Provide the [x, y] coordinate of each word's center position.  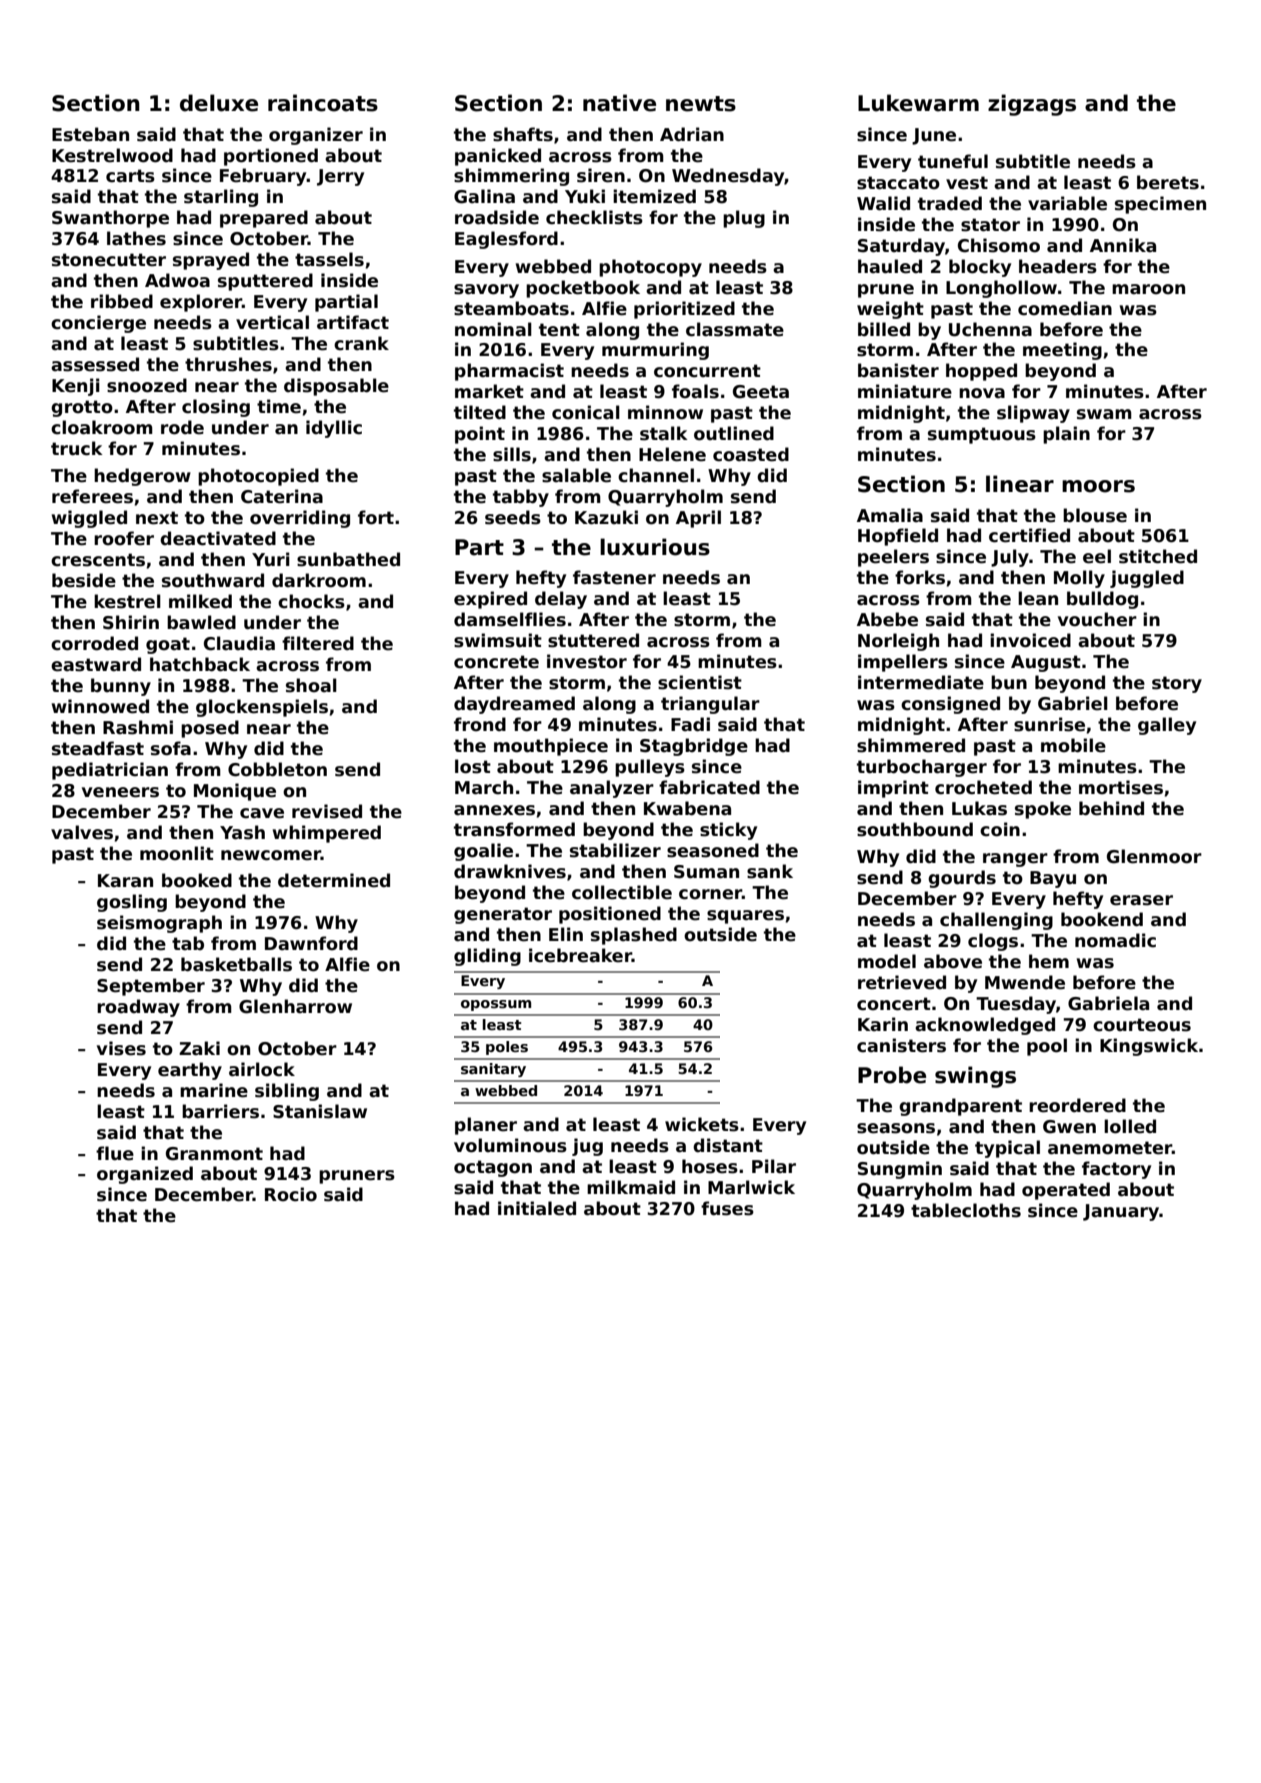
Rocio [291, 1194]
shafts [523, 134]
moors [1098, 486]
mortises [1121, 787]
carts [130, 176]
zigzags [1032, 105]
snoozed [147, 385]
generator [503, 915]
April [698, 519]
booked [197, 880]
